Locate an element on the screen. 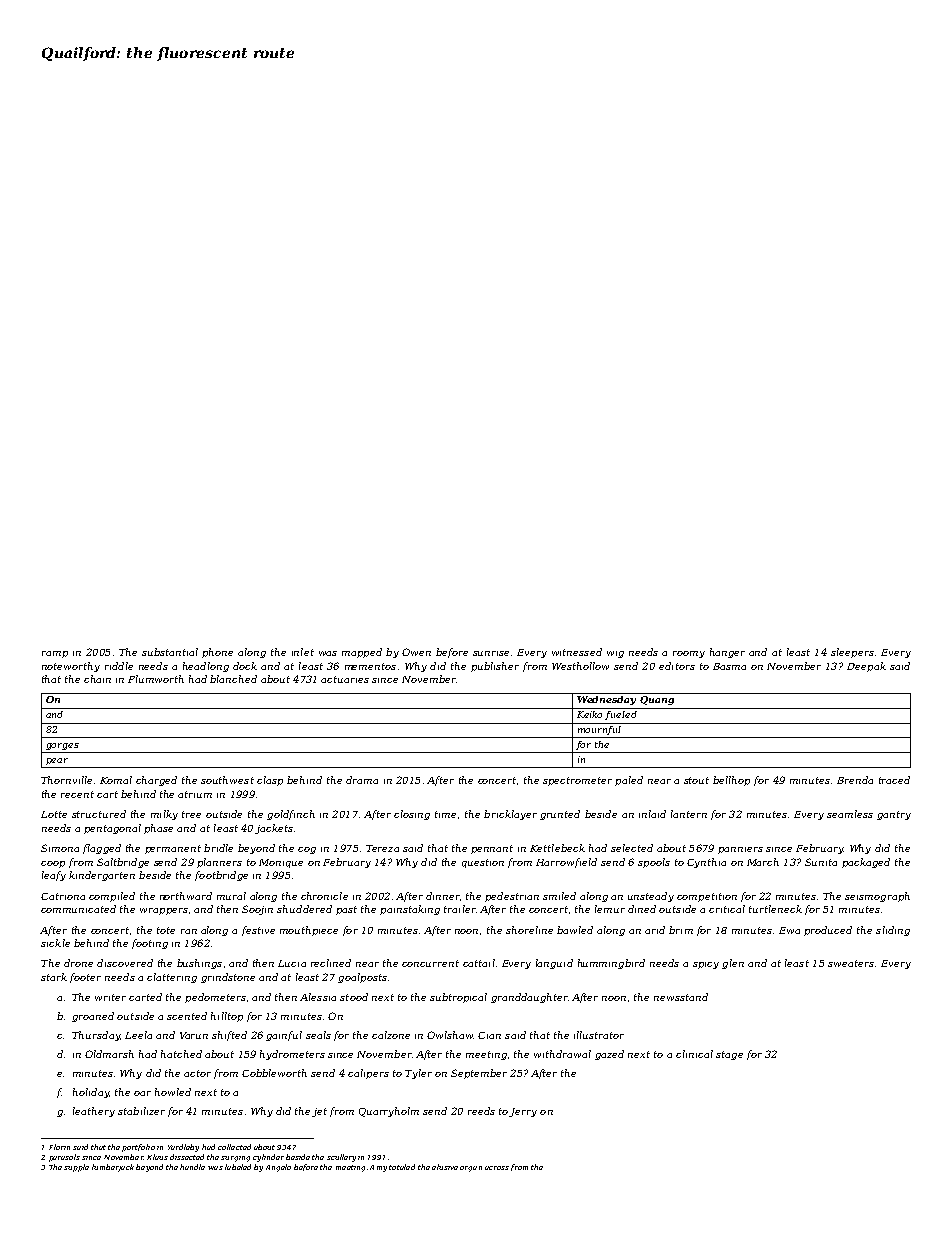  wrappers is located at coordinates (164, 911).
